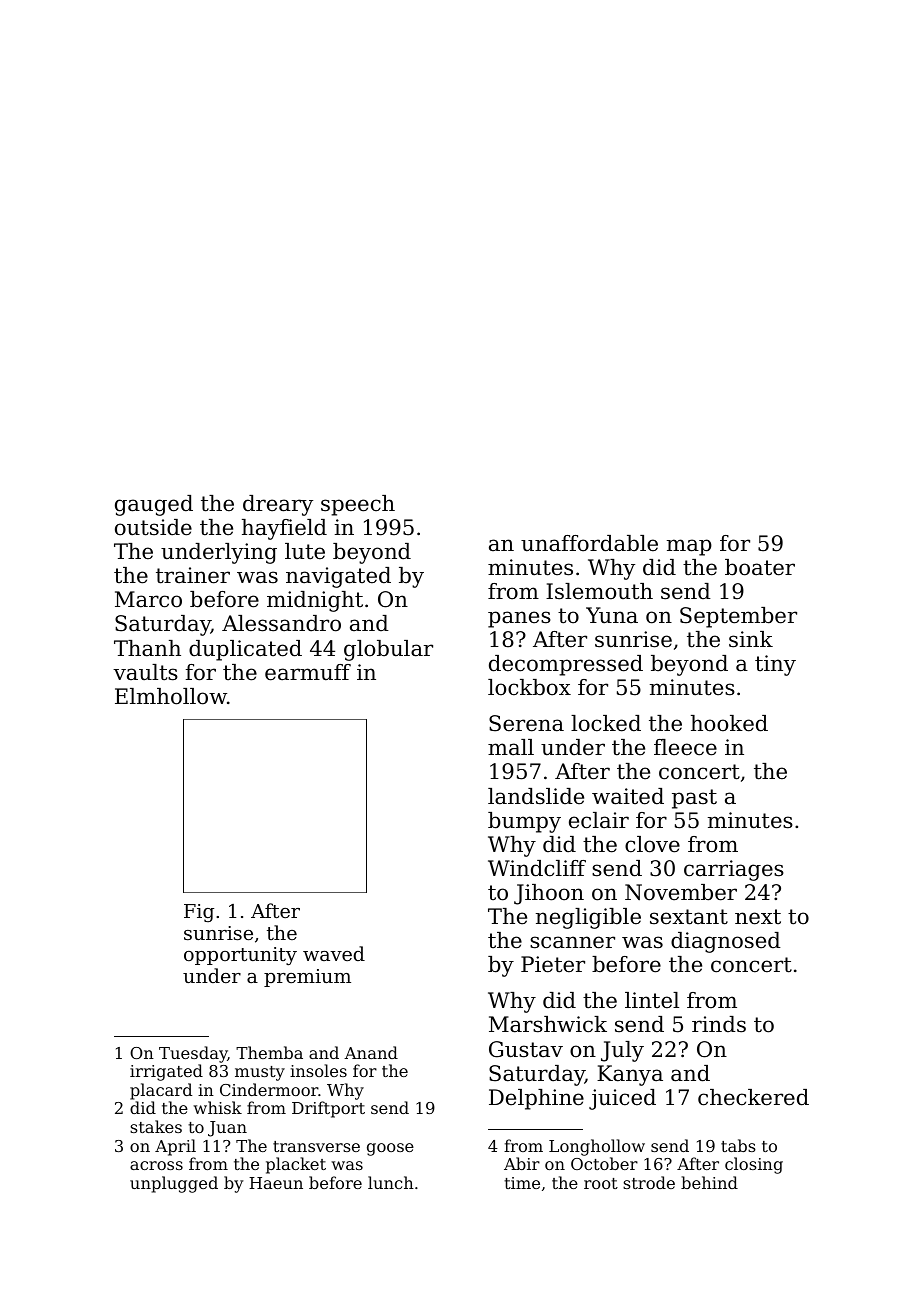 The height and width of the page is (1314, 924). What do you see at coordinates (758, 917) in the page?
I see `next` at bounding box center [758, 917].
